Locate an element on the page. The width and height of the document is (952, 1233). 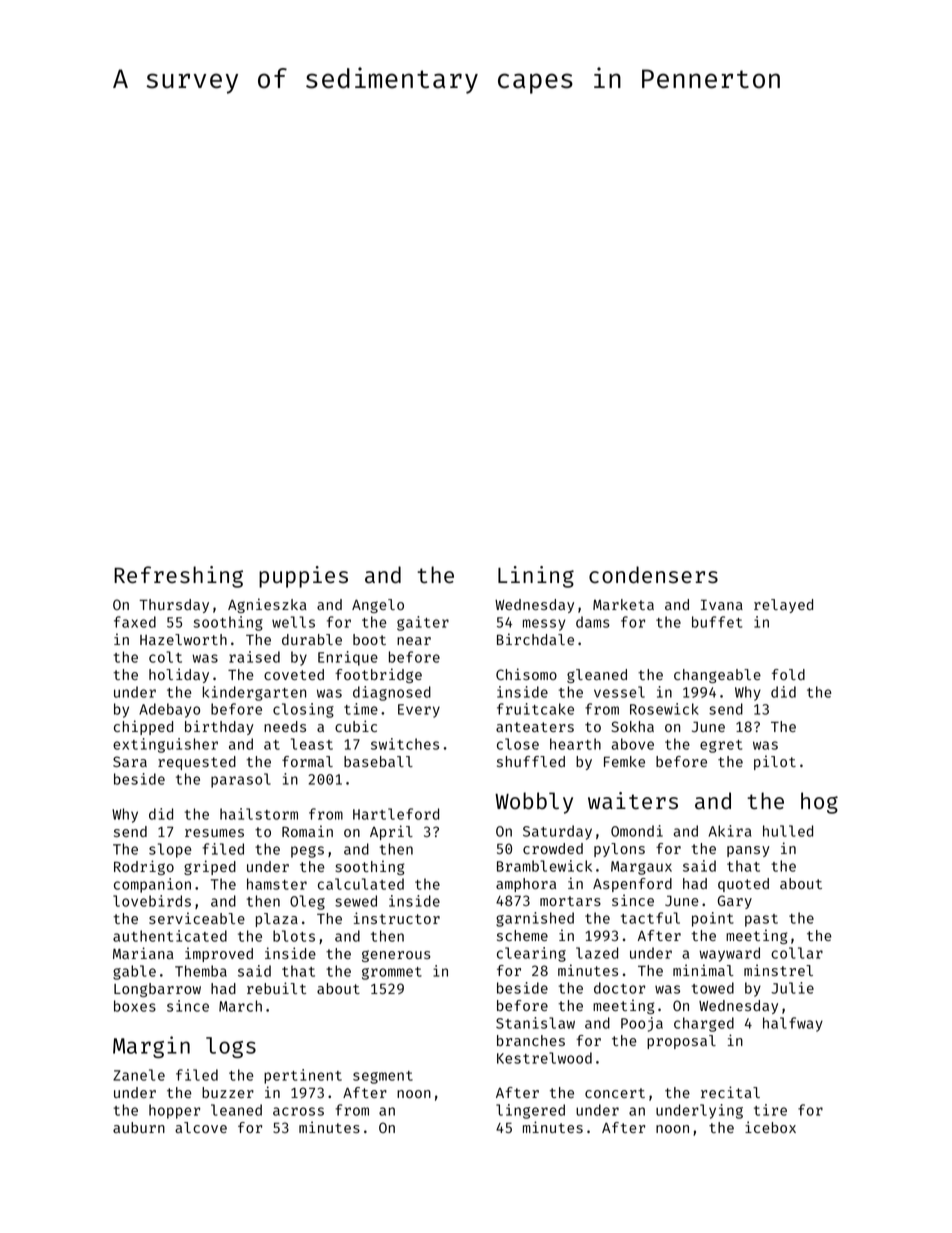
lingered is located at coordinates (530, 1111).
